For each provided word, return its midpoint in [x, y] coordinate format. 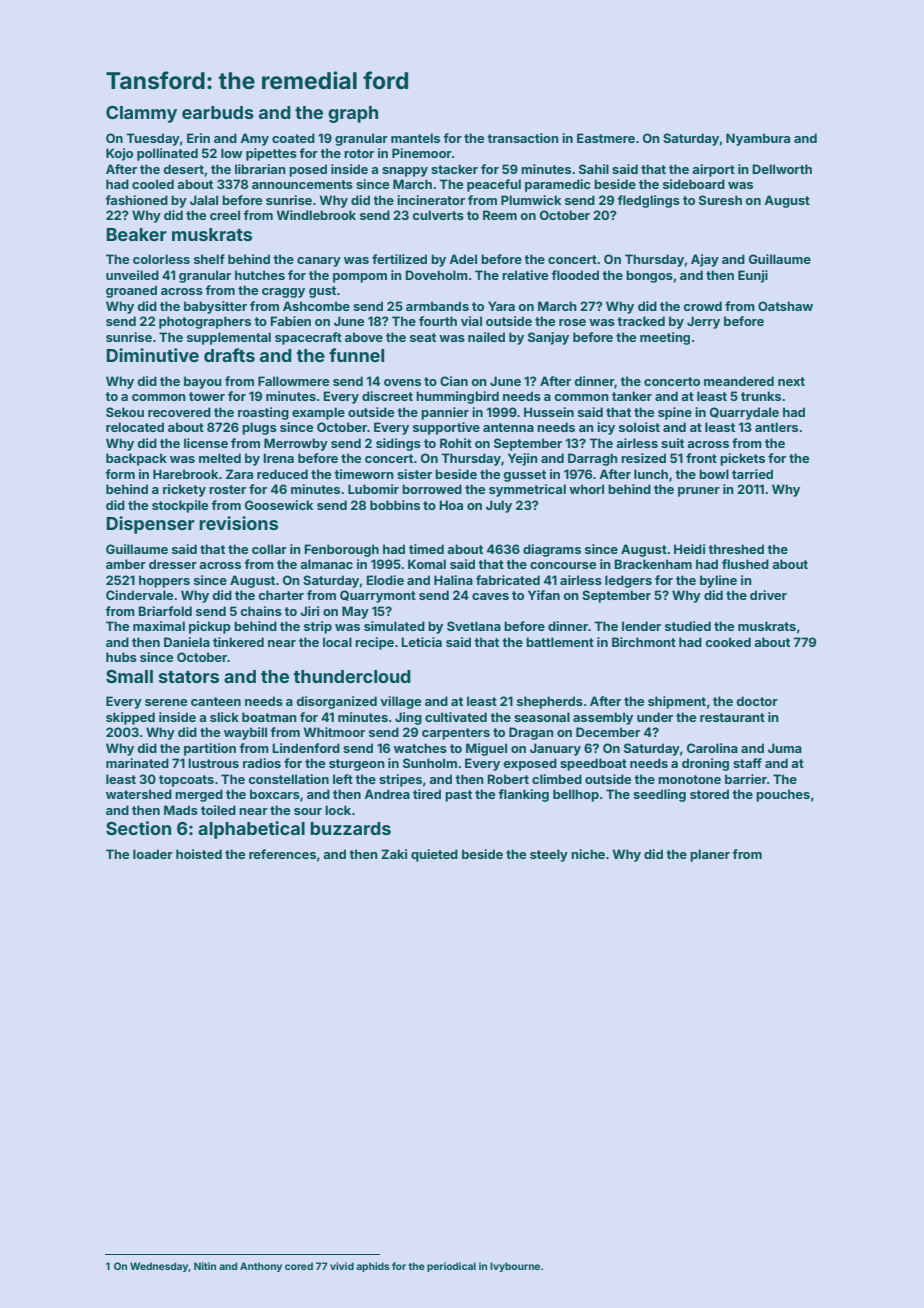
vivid [342, 1266]
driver [768, 595]
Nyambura [758, 139]
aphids [373, 1267]
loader [153, 854]
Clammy [141, 114]
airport [713, 170]
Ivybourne [515, 1267]
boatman [269, 717]
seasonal [542, 717]
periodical [451, 1267]
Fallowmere [293, 381]
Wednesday [159, 1267]
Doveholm [436, 275]
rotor [359, 153]
